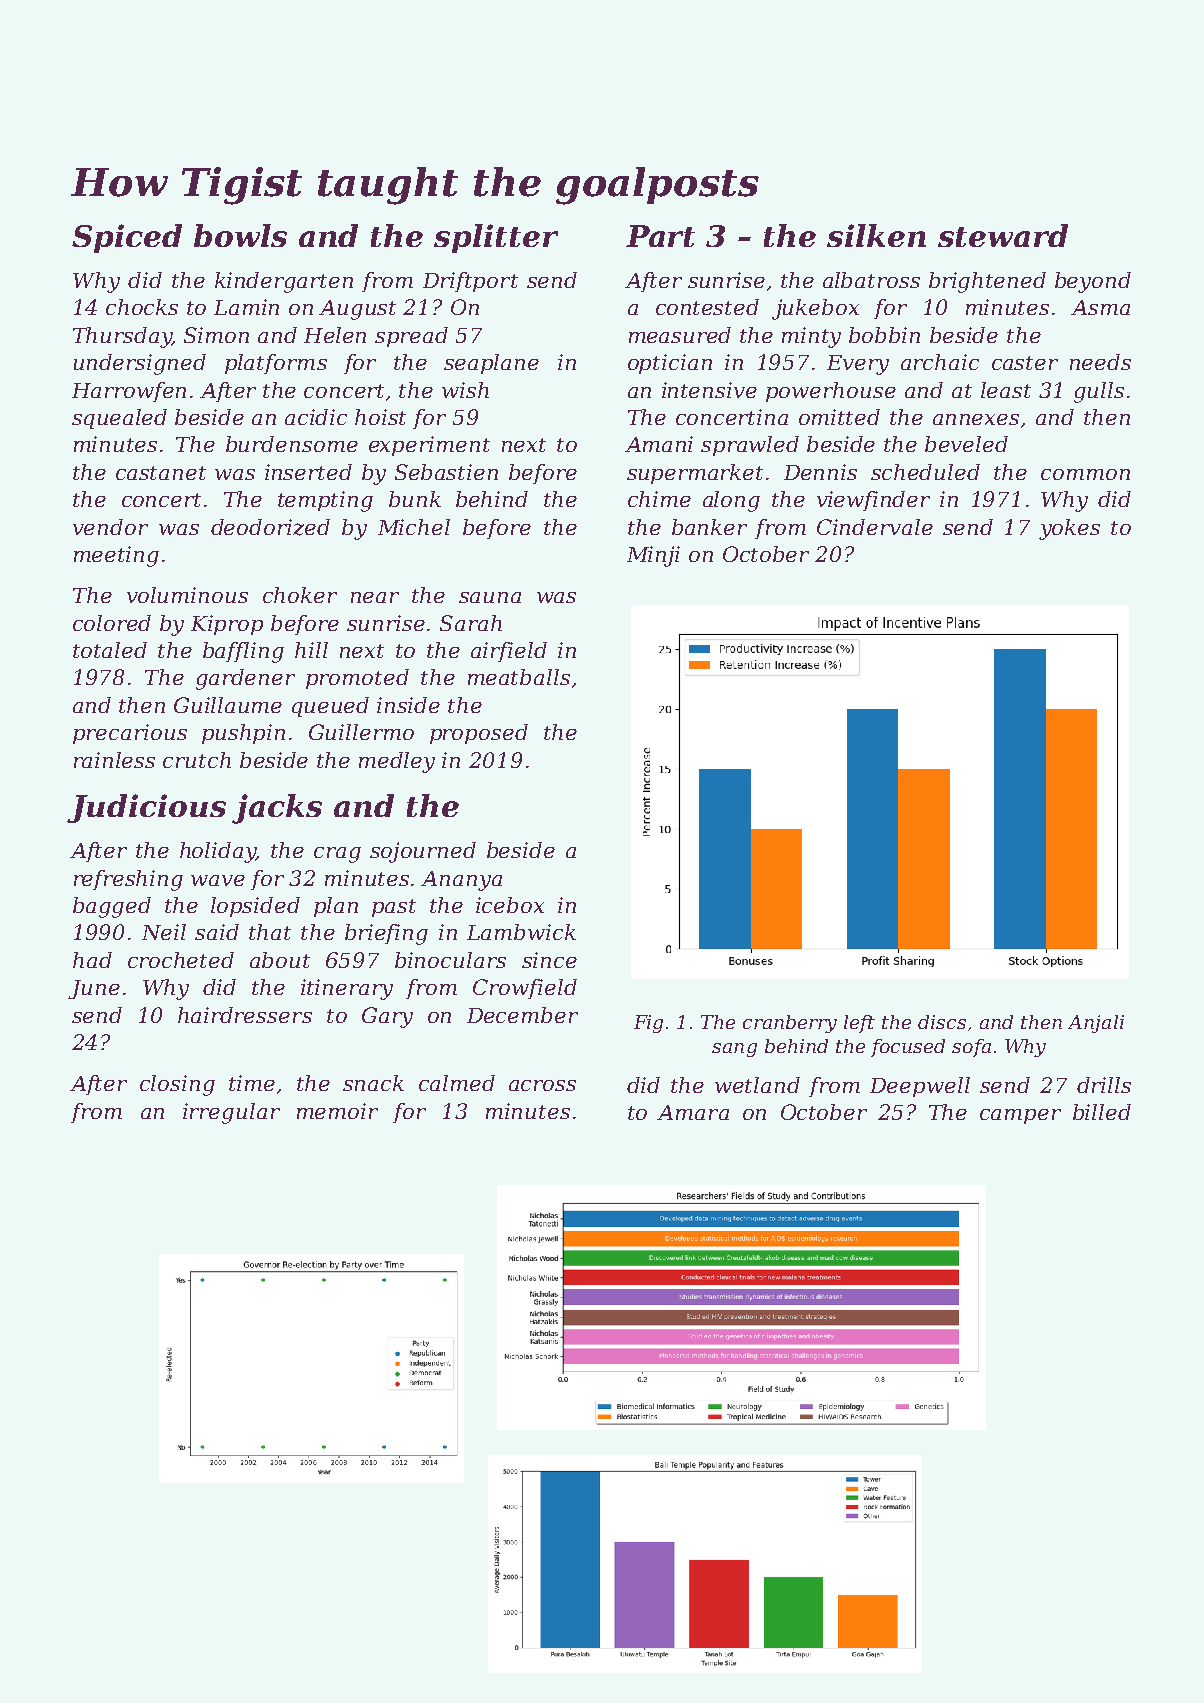  Describe the element at coordinates (337, 1111) in the page. I see `memoir` at that location.
